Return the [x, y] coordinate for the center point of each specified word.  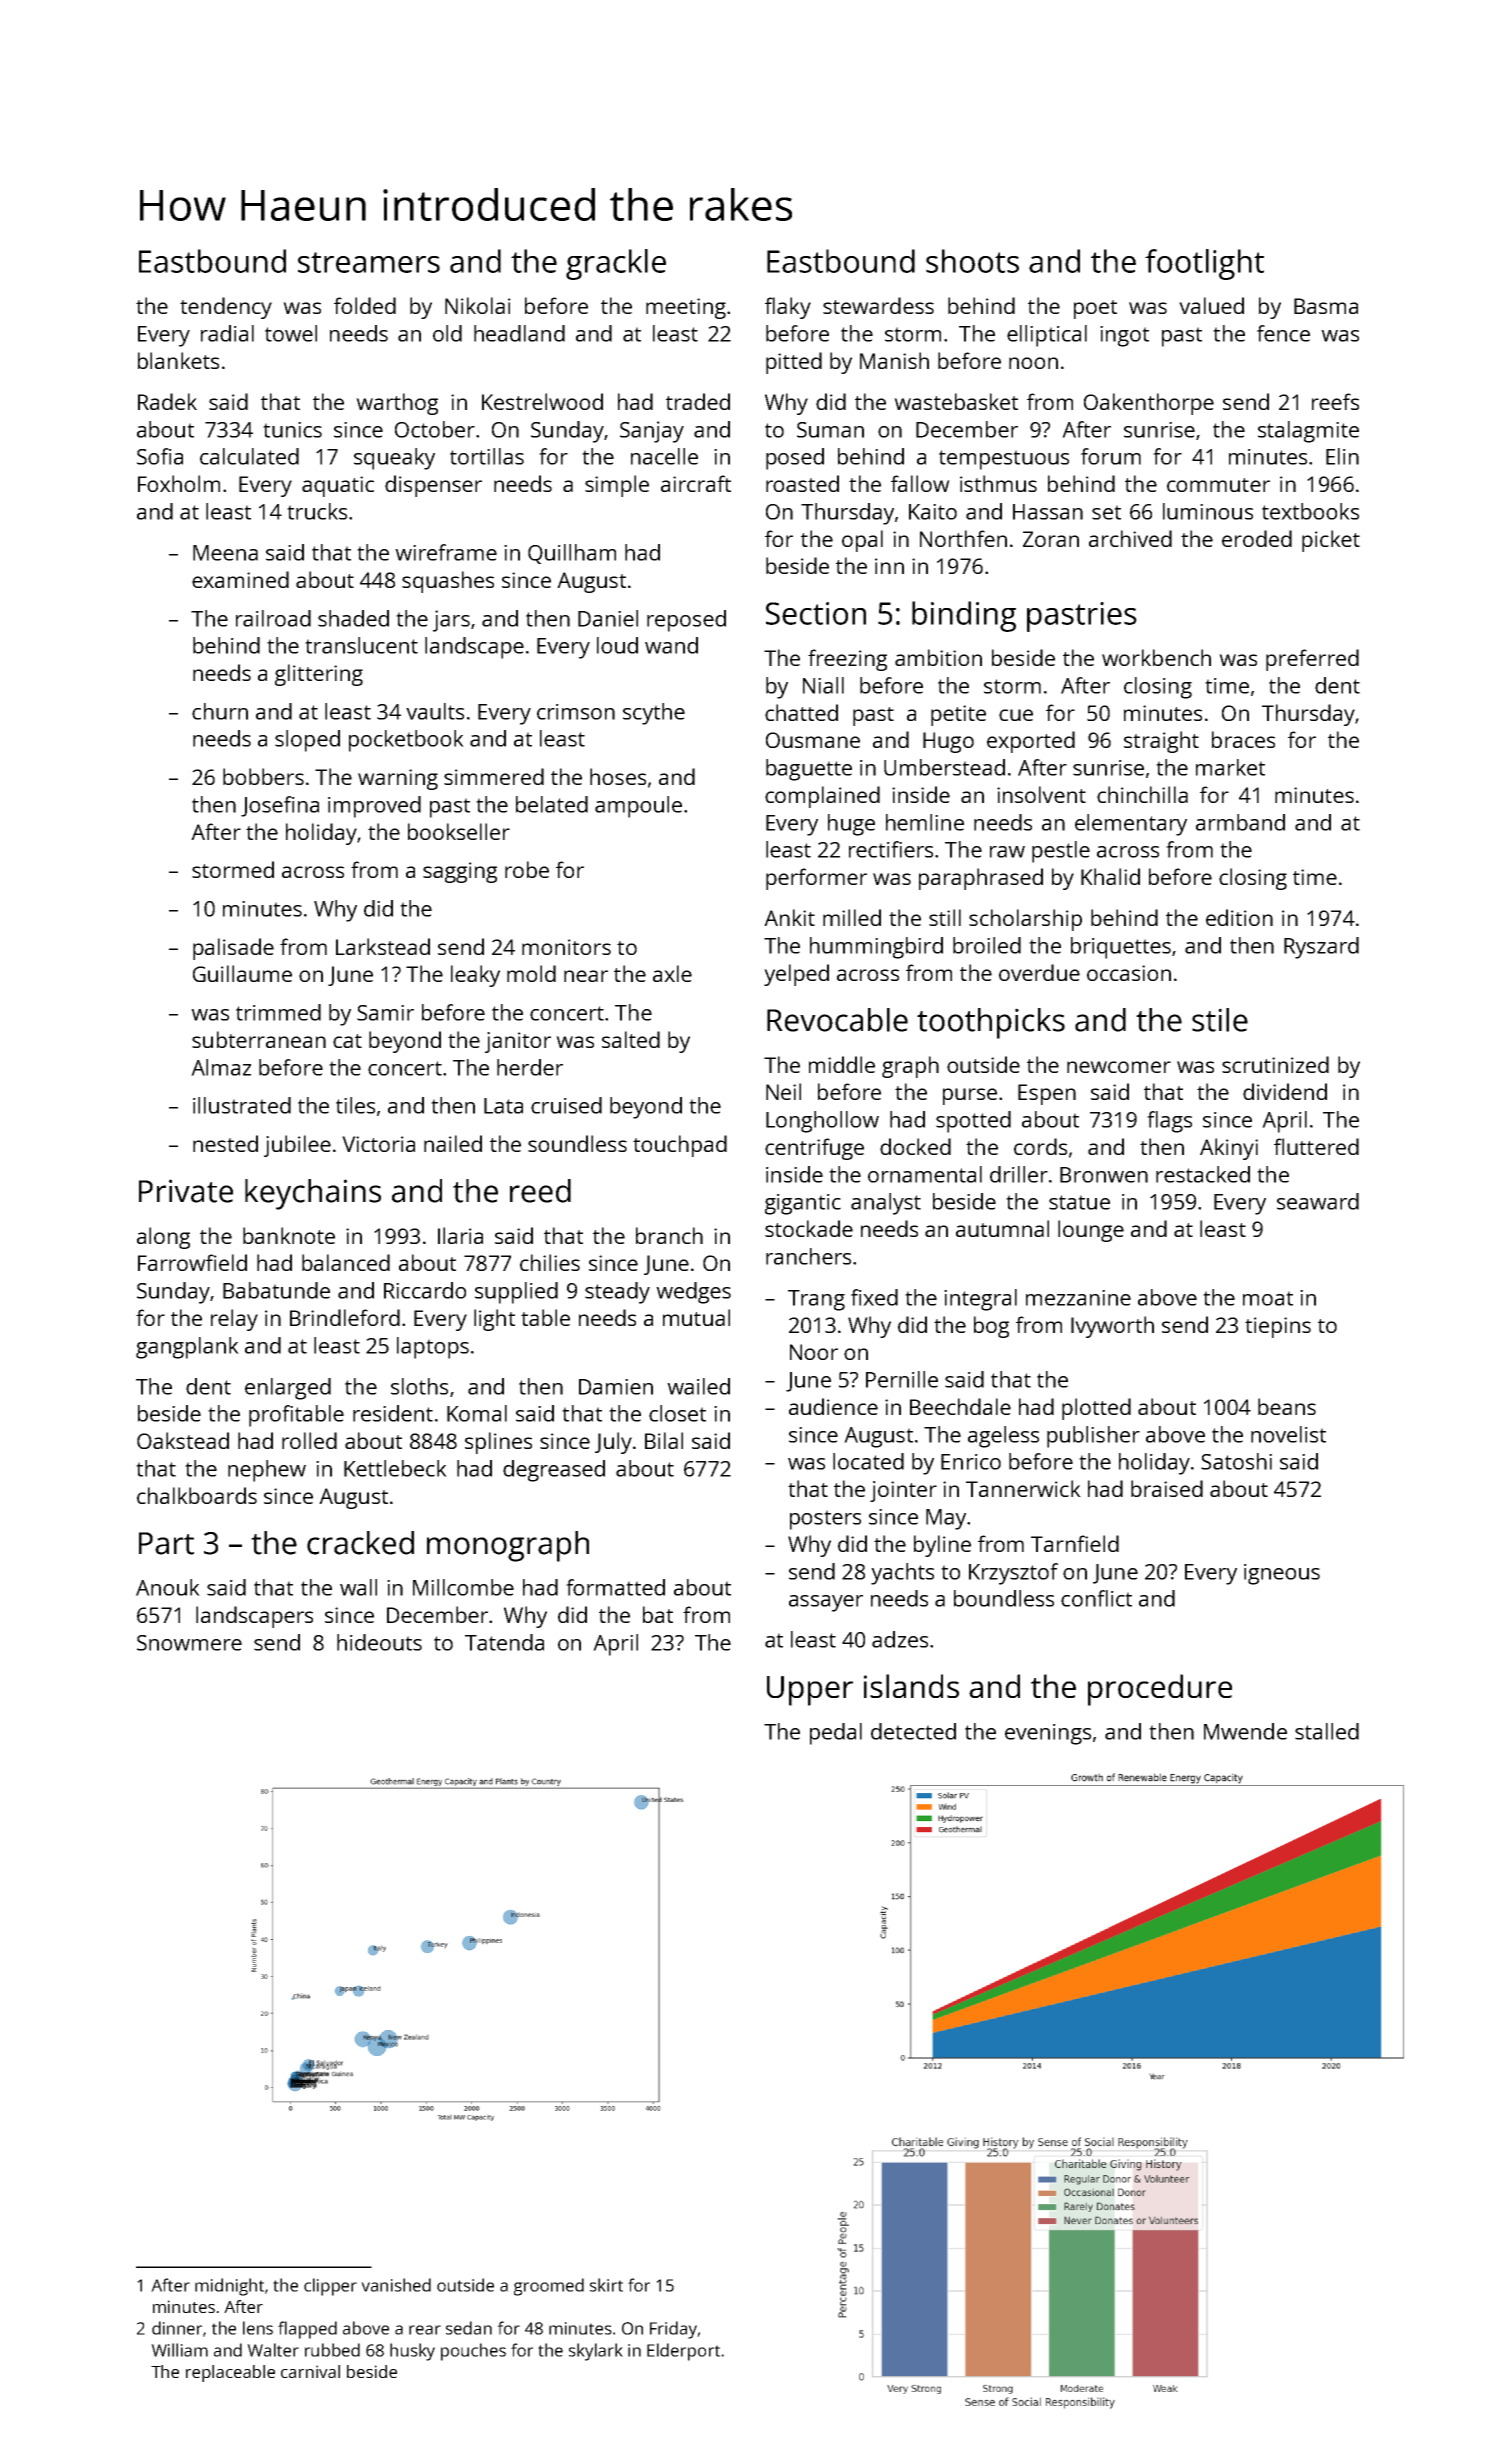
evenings [1048, 1734]
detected [913, 1731]
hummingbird [876, 948]
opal [862, 541]
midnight [229, 2287]
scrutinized [1275, 1064]
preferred [1312, 660]
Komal [477, 1413]
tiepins [1278, 1327]
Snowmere [189, 1643]
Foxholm [179, 483]
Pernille [902, 1379]
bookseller [459, 831]
